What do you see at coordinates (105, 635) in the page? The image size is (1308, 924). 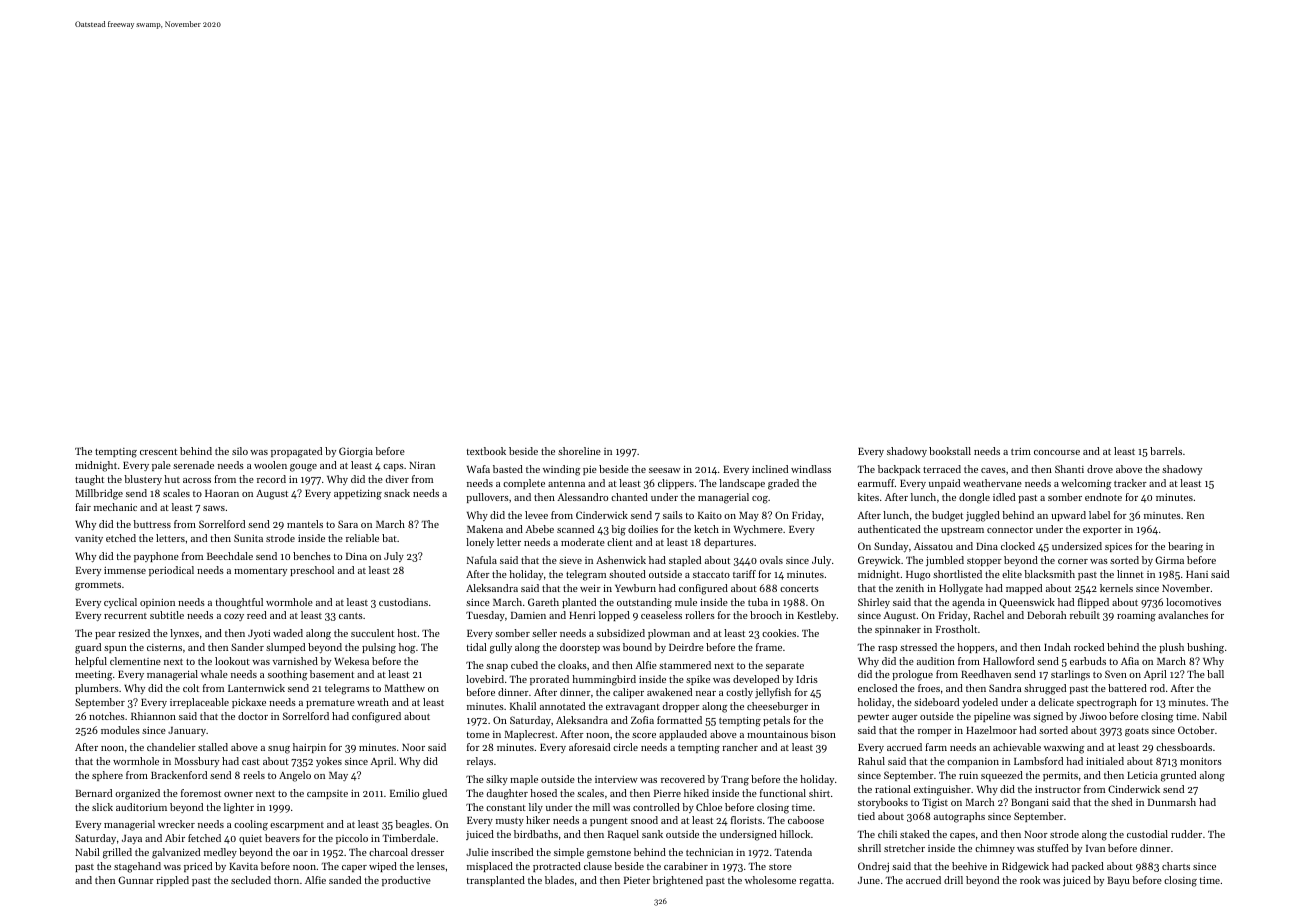 I see `pear` at bounding box center [105, 635].
